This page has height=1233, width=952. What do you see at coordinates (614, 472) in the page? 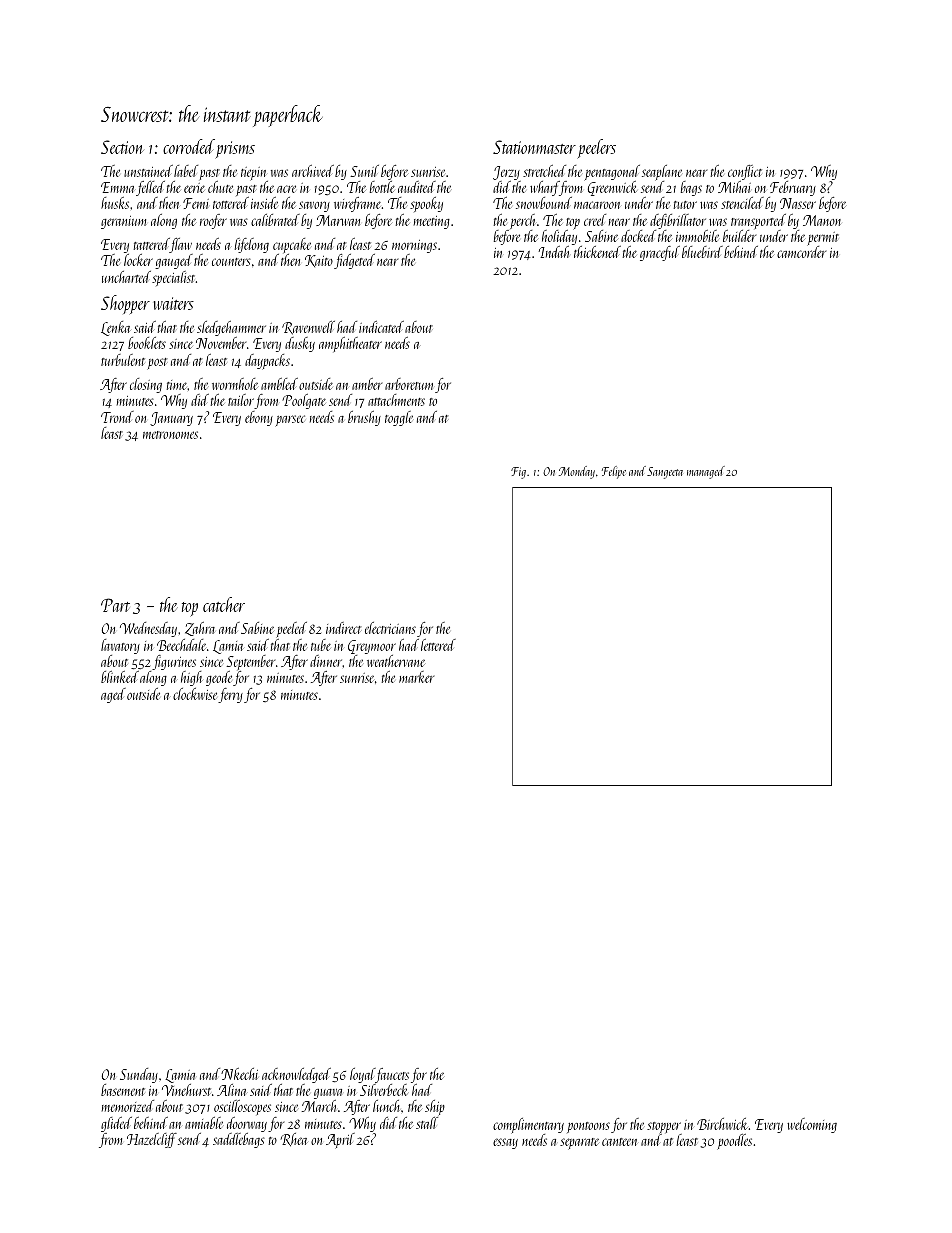
I see `Felipe` at bounding box center [614, 472].
